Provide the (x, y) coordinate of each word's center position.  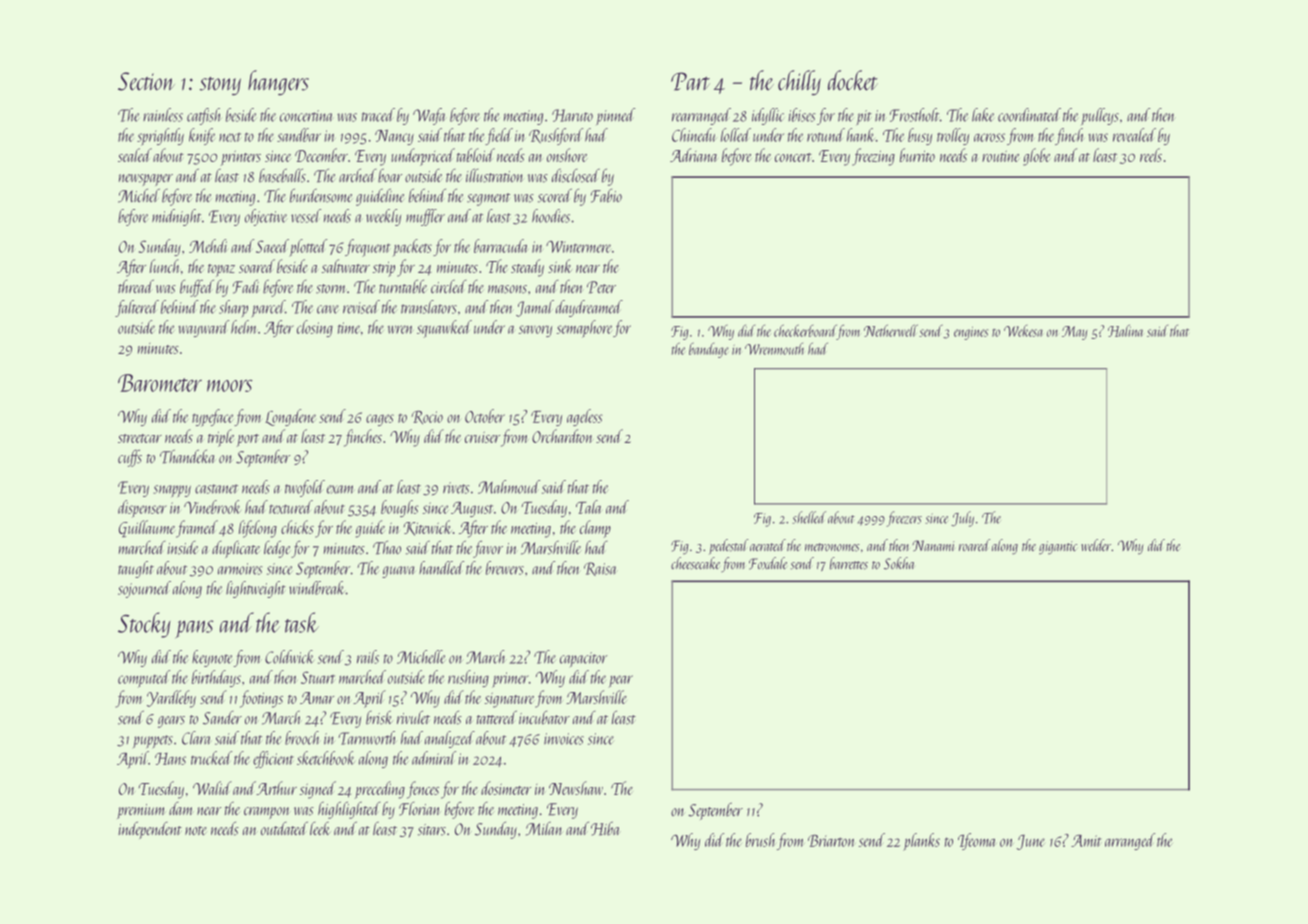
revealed (1134, 135)
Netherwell (891, 330)
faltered (137, 308)
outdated (284, 828)
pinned (615, 116)
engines (971, 333)
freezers (904, 519)
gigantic (1058, 547)
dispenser (142, 509)
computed (144, 679)
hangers (278, 82)
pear (620, 681)
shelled (809, 517)
